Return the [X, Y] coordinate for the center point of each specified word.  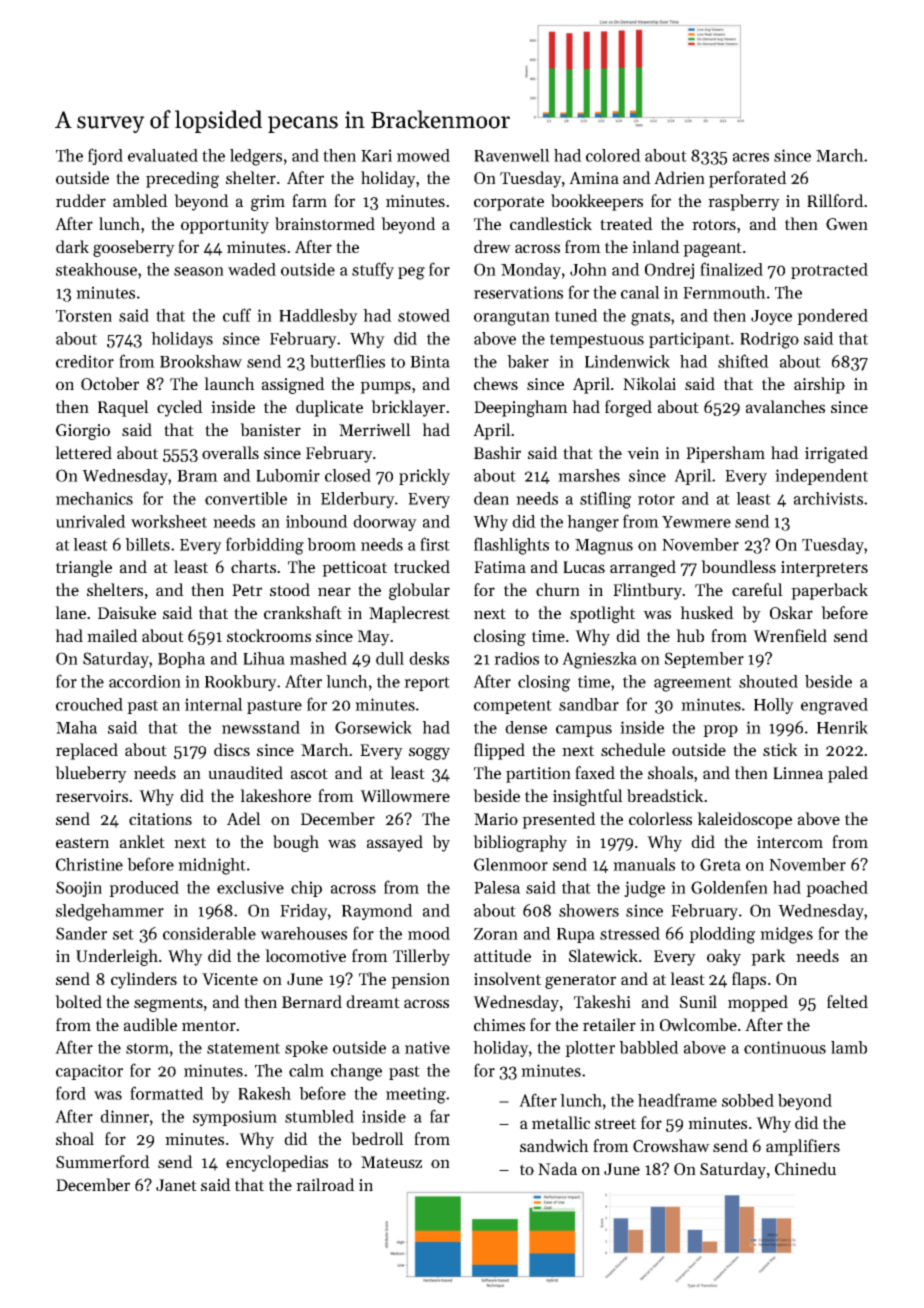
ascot [309, 773]
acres [751, 157]
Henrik [842, 727]
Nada [557, 1168]
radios [516, 658]
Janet [176, 1185]
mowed [423, 155]
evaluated [163, 155]
